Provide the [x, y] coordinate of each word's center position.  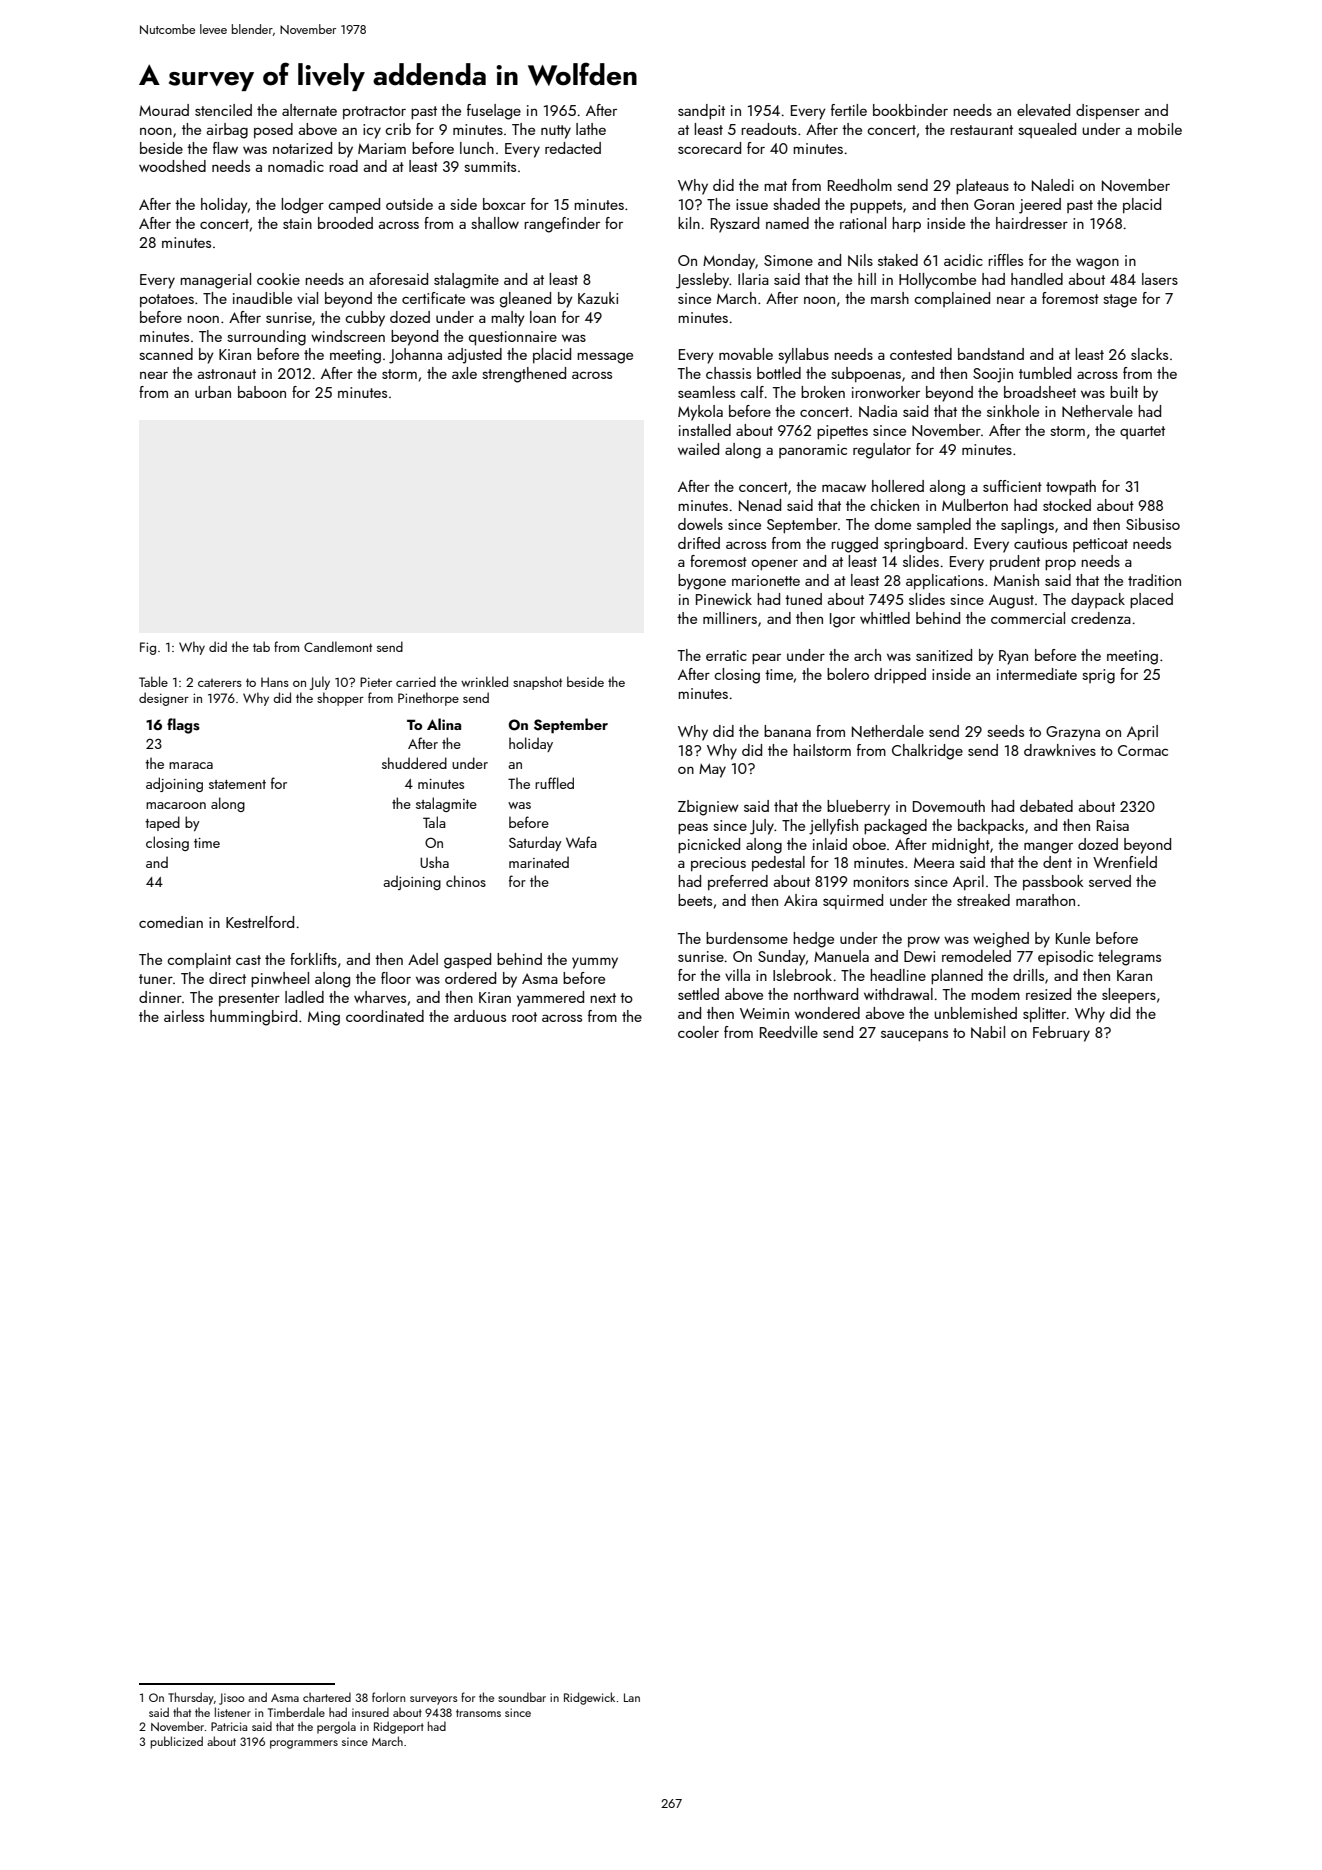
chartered [327, 1697]
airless [184, 1016]
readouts [769, 129]
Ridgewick [589, 1698]
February [1061, 1034]
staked [898, 260]
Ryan [1013, 657]
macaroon [176, 805]
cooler [698, 1032]
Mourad [164, 110]
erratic [726, 655]
